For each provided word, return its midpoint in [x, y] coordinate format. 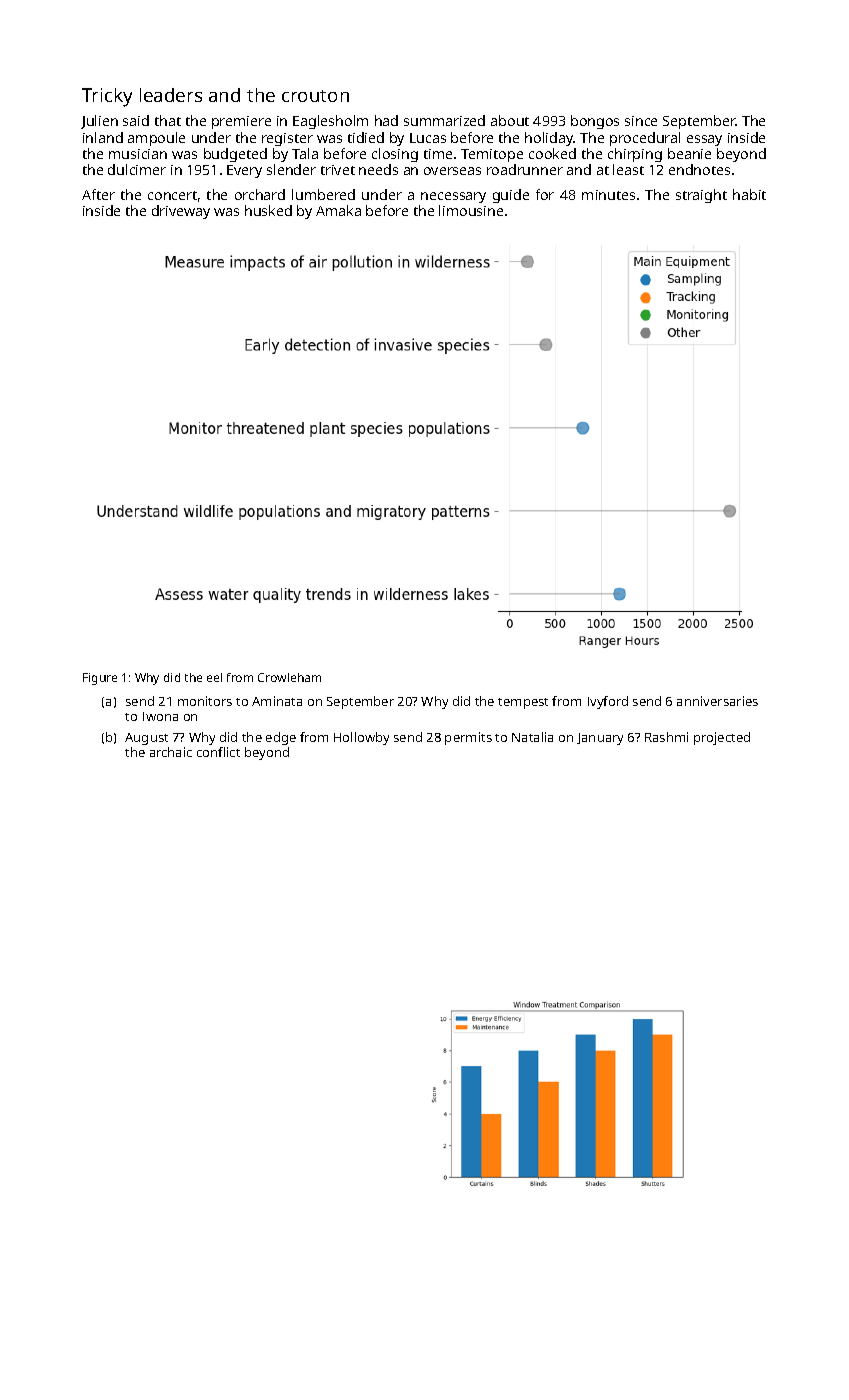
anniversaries [717, 701]
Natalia [532, 737]
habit [749, 194]
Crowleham [289, 677]
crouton [315, 96]
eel [214, 677]
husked [268, 210]
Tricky [107, 97]
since [641, 121]
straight [701, 196]
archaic [171, 752]
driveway [181, 212]
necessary [453, 197]
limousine [471, 210]
